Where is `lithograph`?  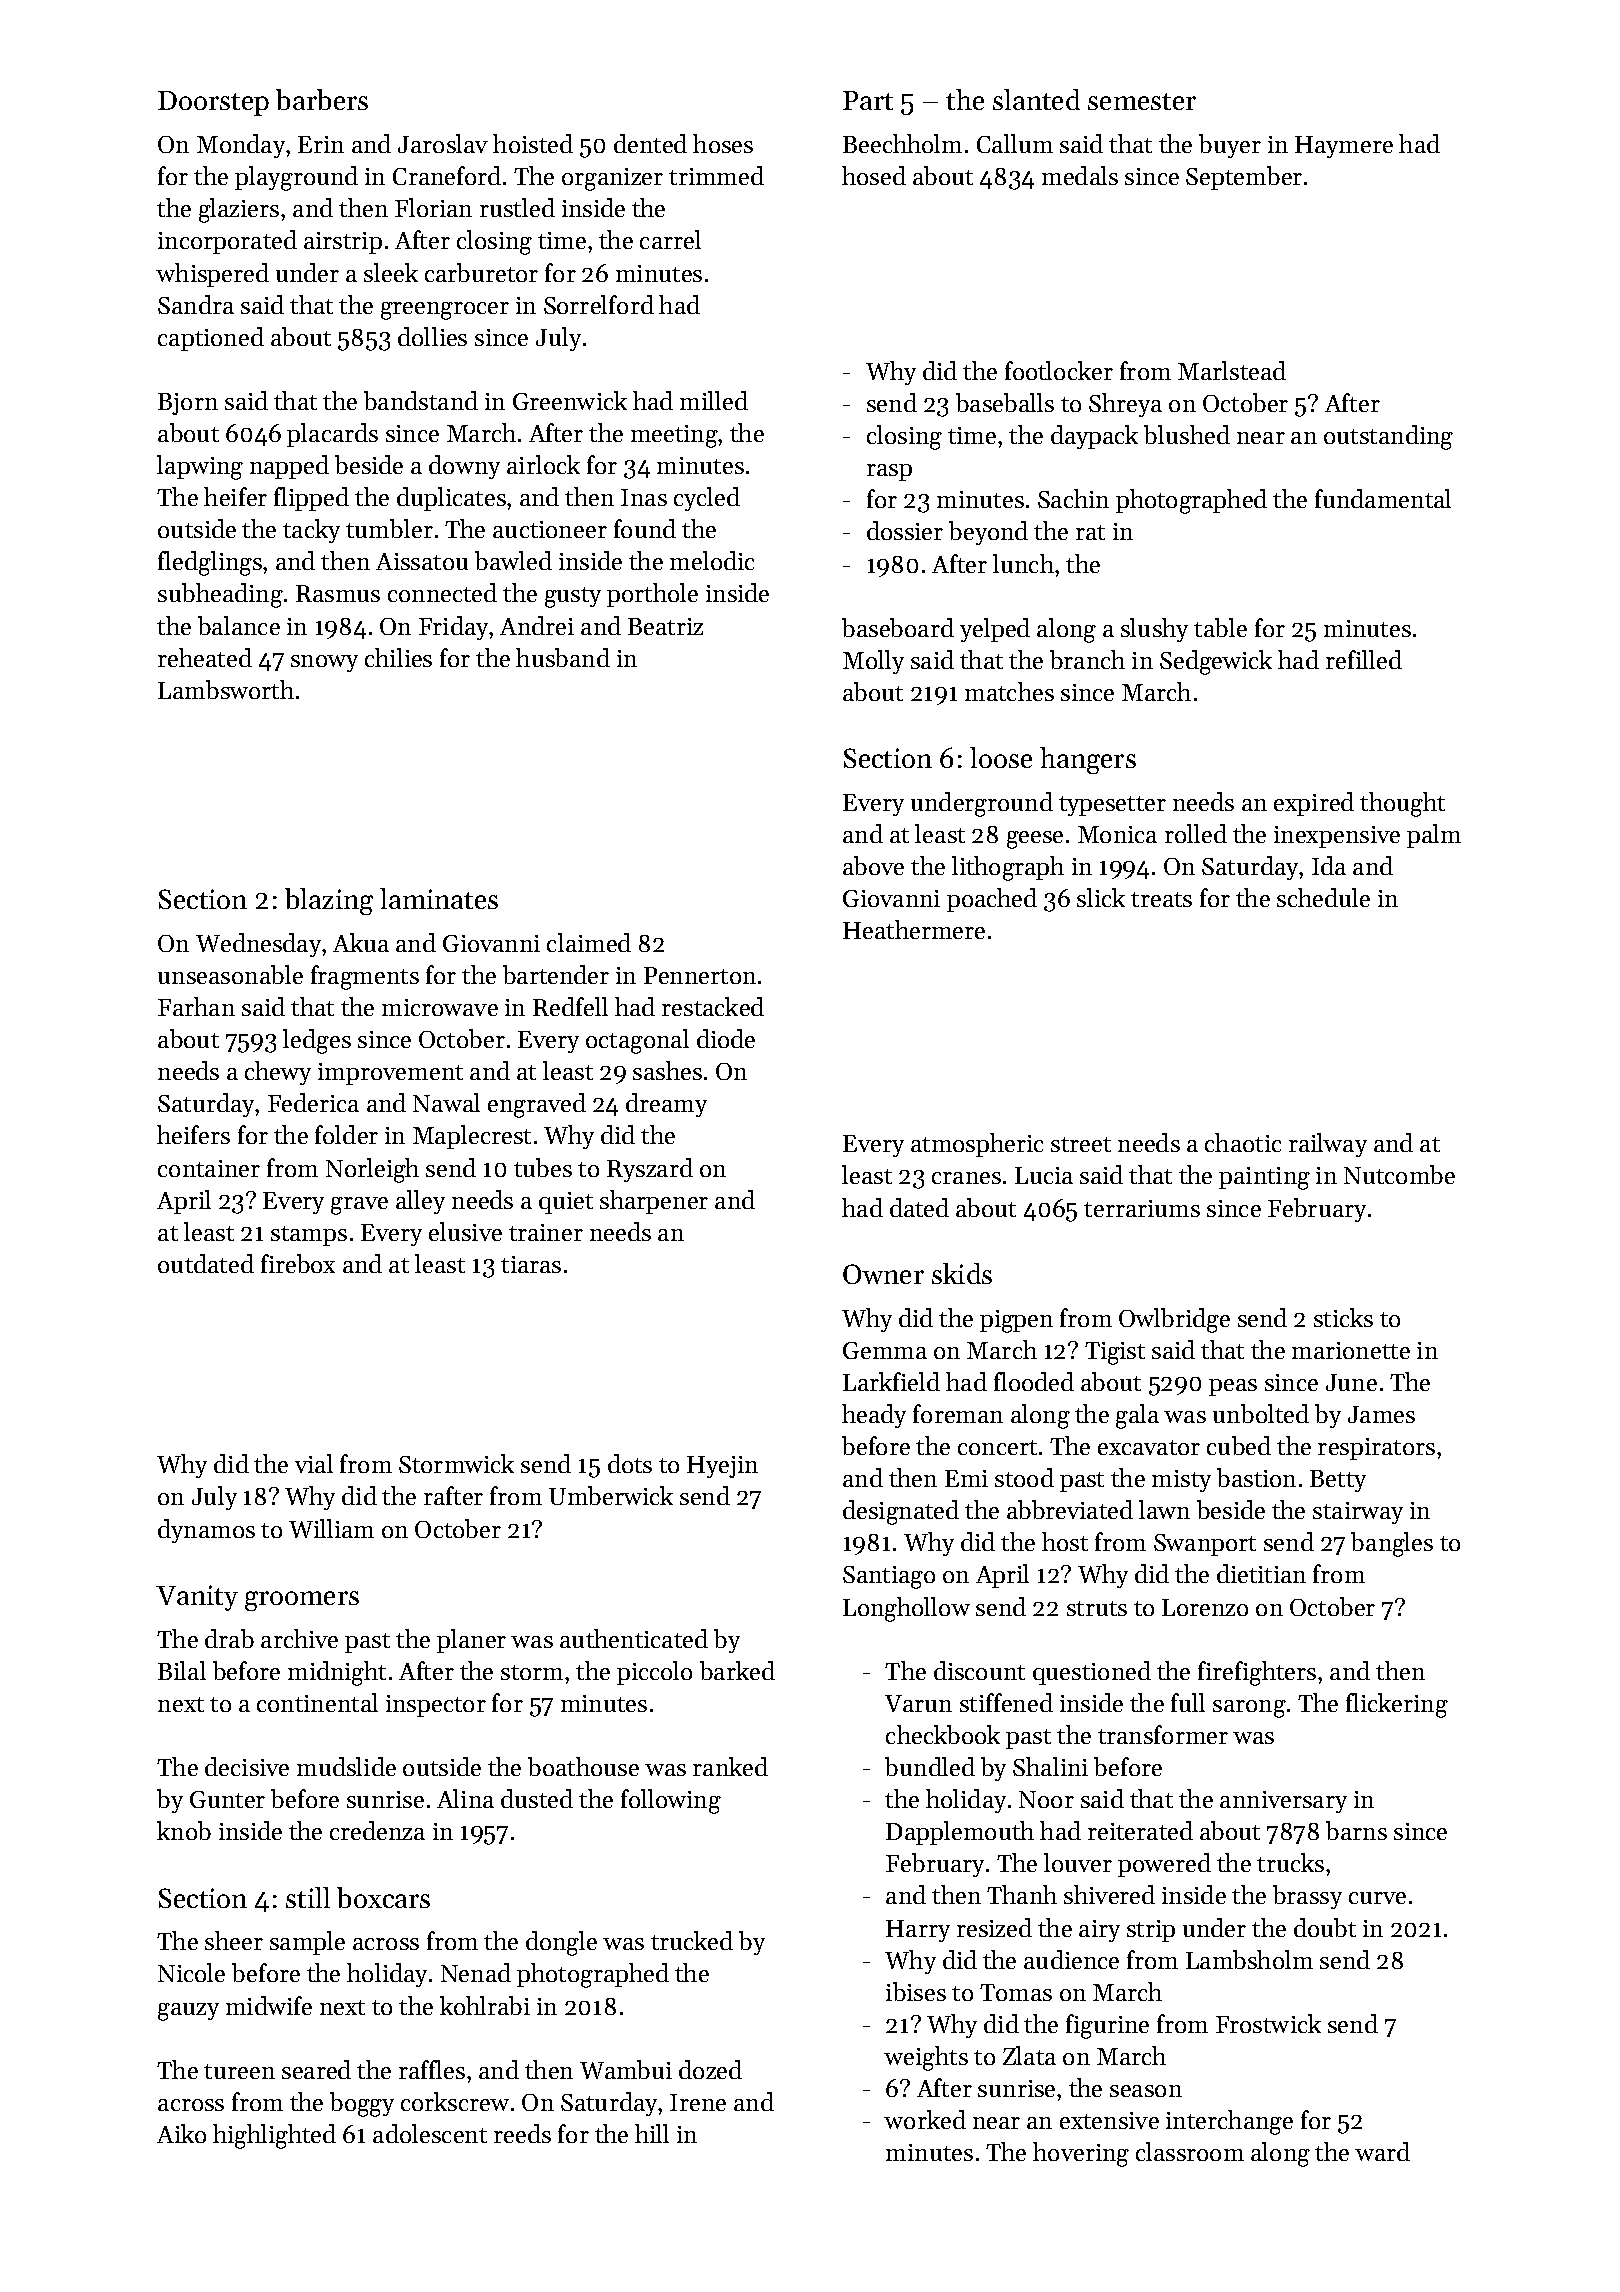 lithograph is located at coordinates (1008, 868).
